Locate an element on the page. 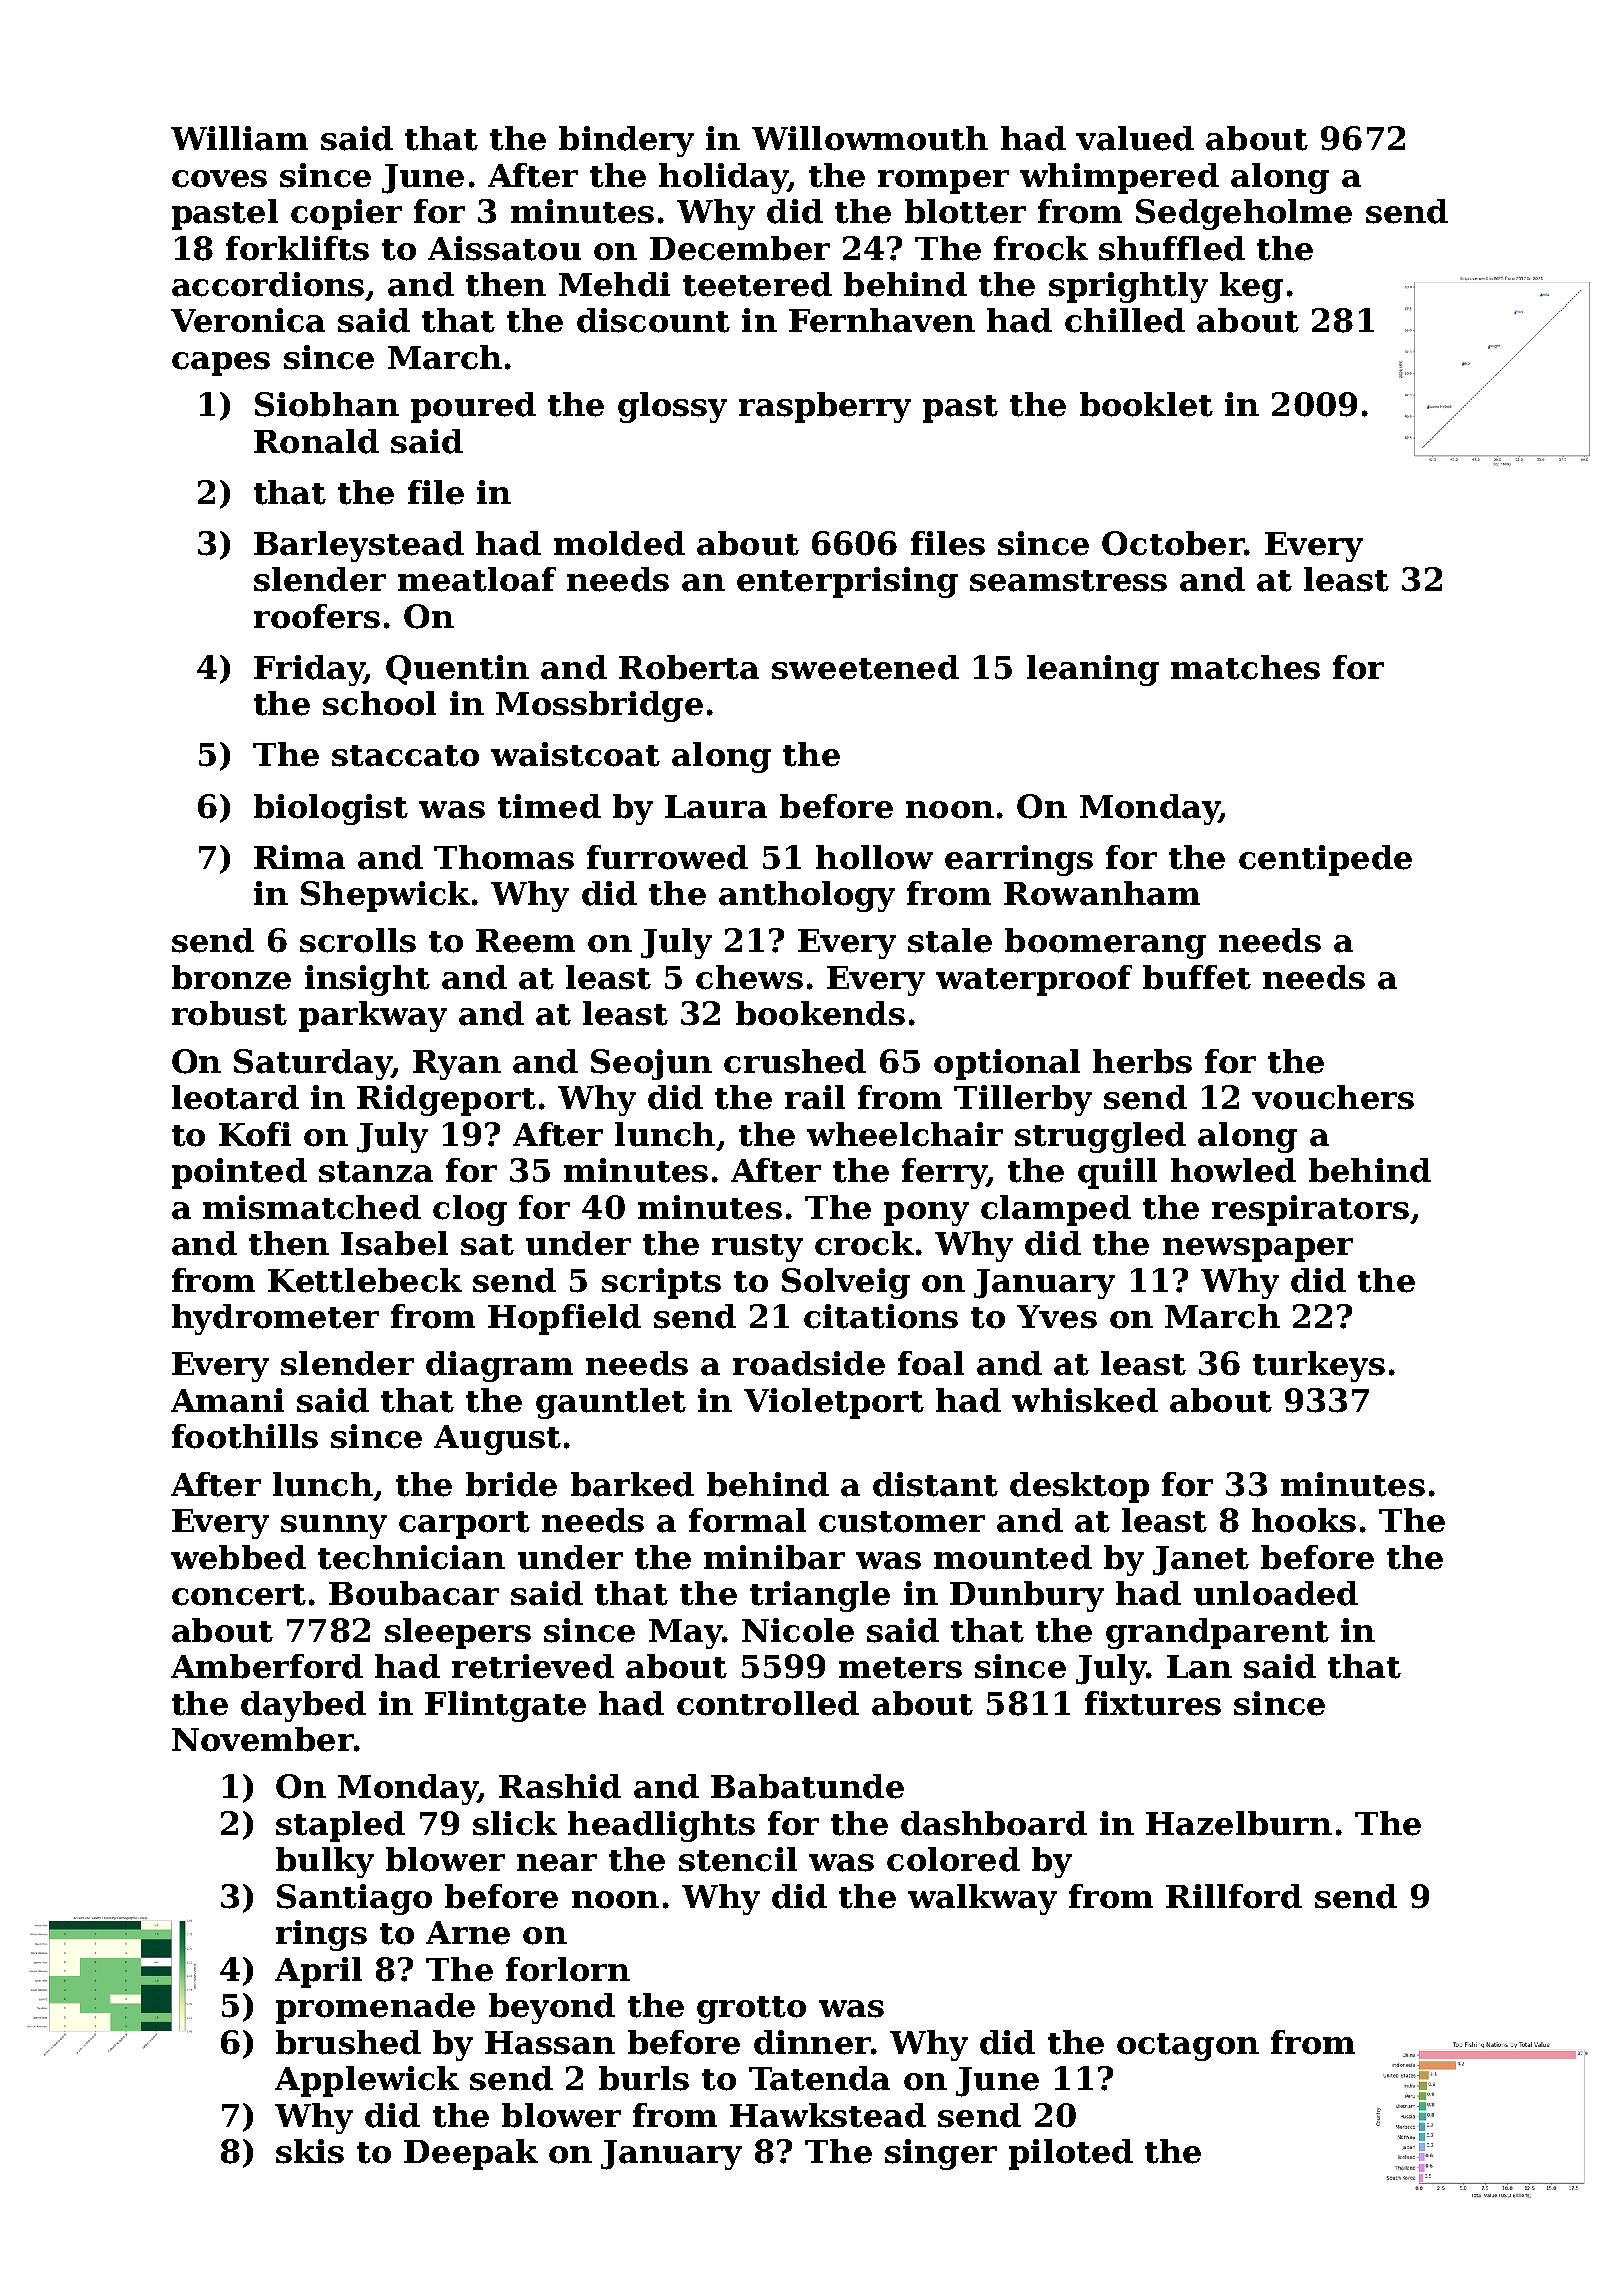 The height and width of the page is (2292, 1620). centipede is located at coordinates (1325, 860).
